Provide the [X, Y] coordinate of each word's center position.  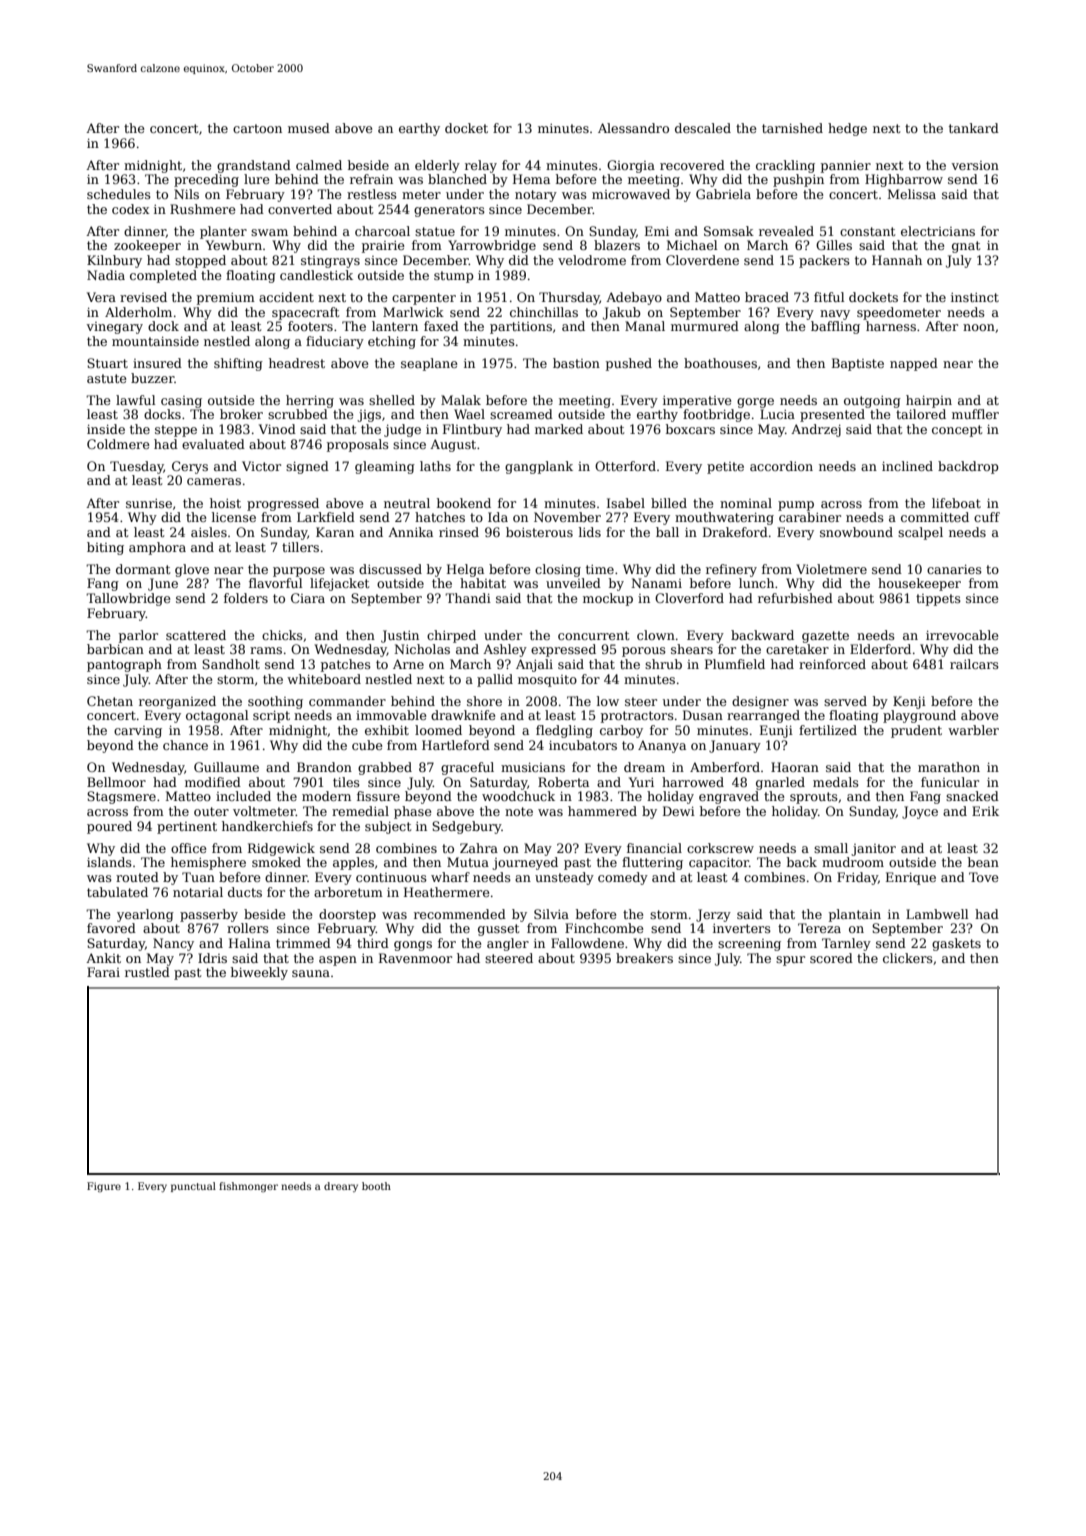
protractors [637, 717]
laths [435, 466]
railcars [974, 664]
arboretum [348, 892]
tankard [974, 128]
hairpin [929, 401]
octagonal [217, 716]
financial [654, 848]
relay [481, 166]
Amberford [725, 767]
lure [256, 179]
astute [106, 378]
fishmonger [248, 1187]
